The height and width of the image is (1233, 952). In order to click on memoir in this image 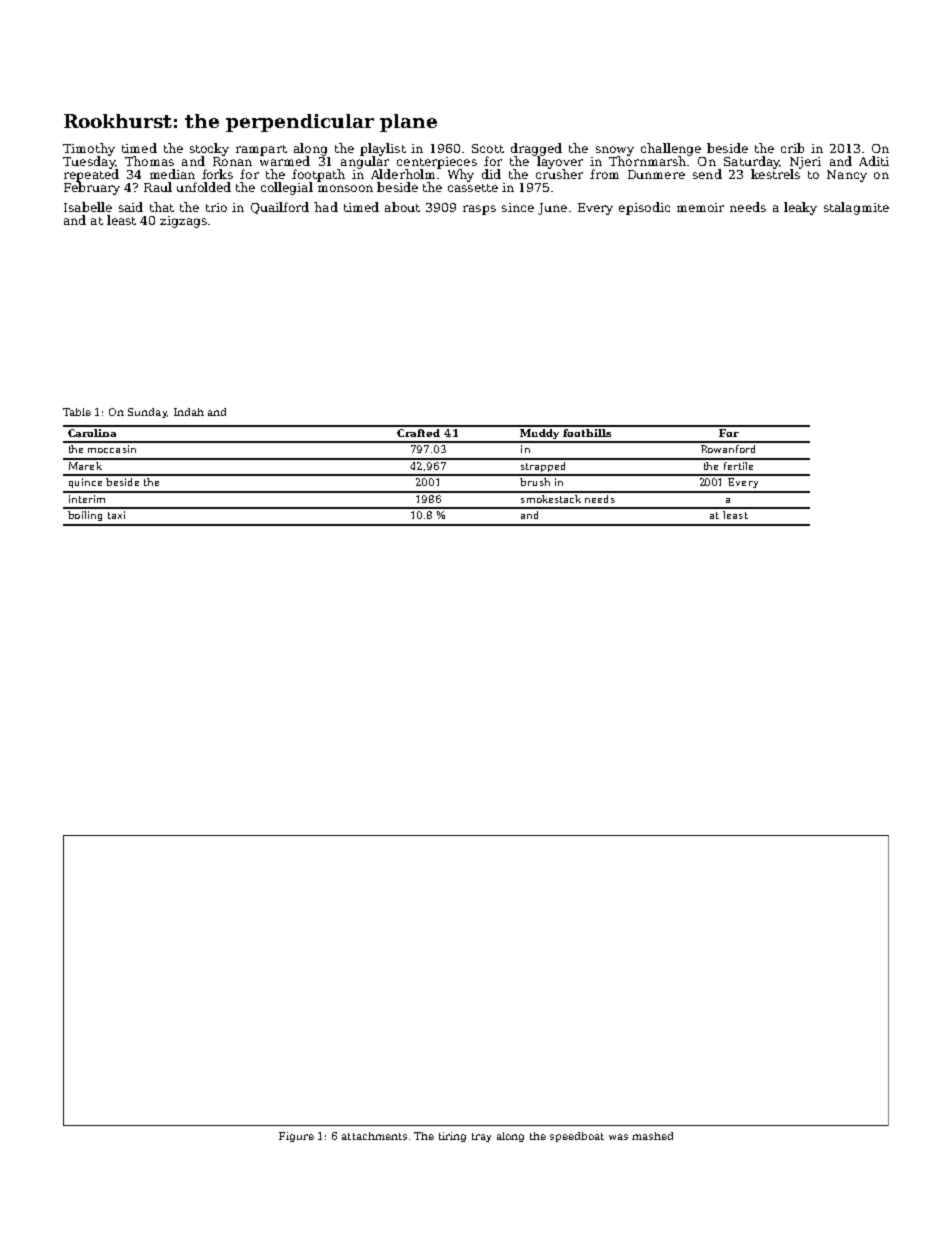, I will do `click(700, 207)`.
